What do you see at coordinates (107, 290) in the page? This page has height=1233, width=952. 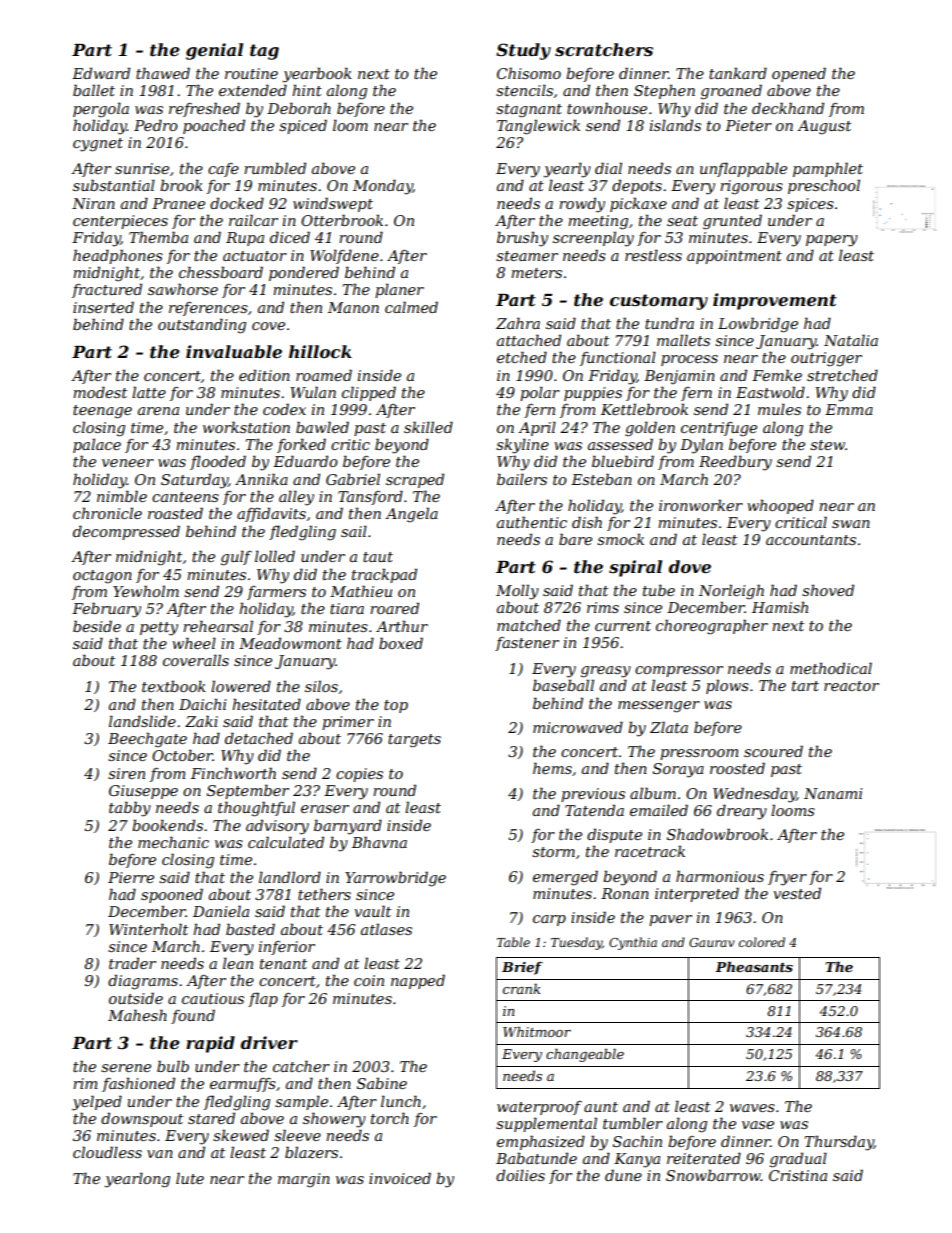 I see `fractured` at bounding box center [107, 290].
